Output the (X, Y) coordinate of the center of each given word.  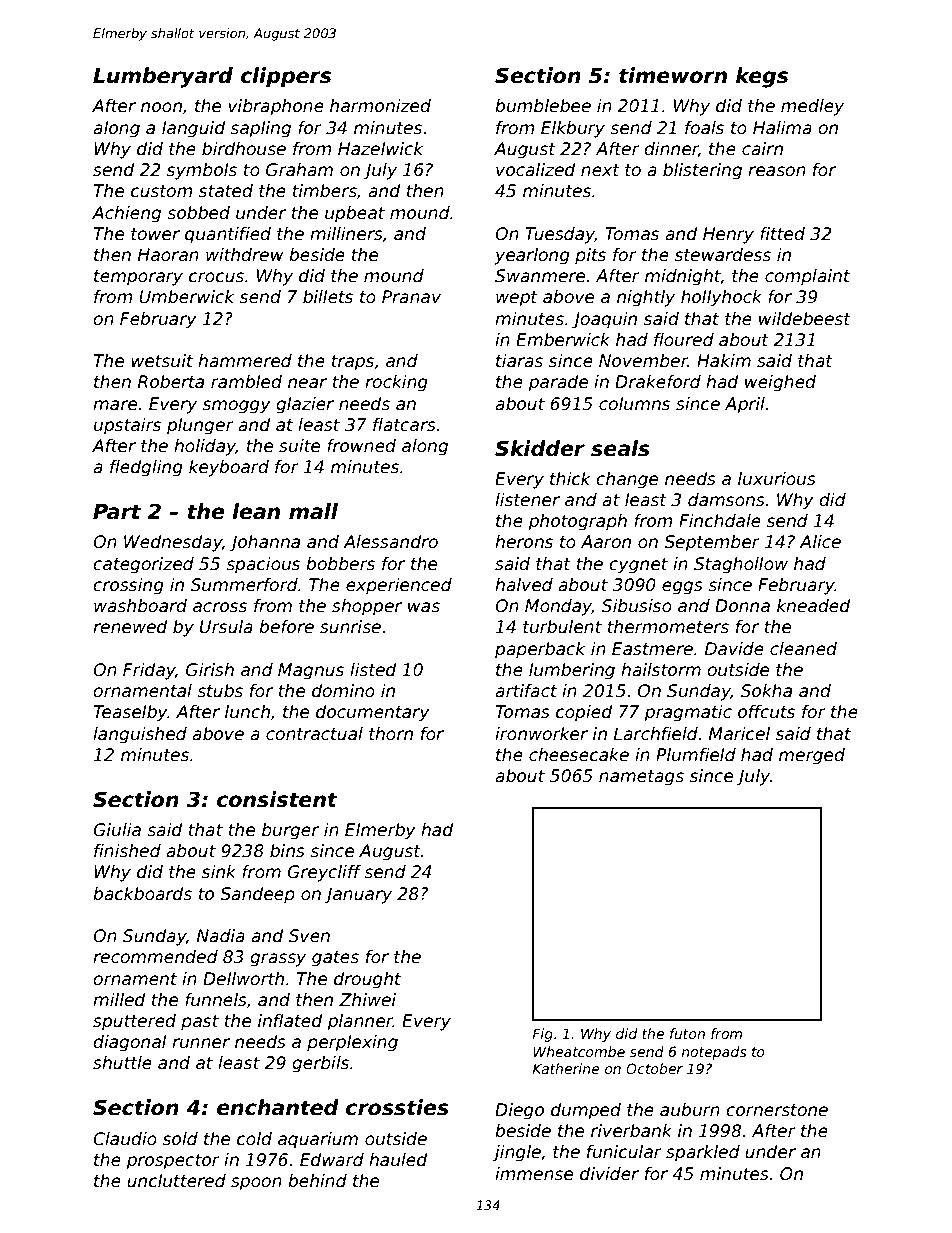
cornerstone (777, 1110)
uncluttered (176, 1181)
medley (812, 107)
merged (812, 756)
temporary (138, 278)
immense (534, 1174)
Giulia (117, 830)
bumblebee (543, 106)
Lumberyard (163, 77)
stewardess (723, 255)
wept (517, 299)
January (358, 895)
